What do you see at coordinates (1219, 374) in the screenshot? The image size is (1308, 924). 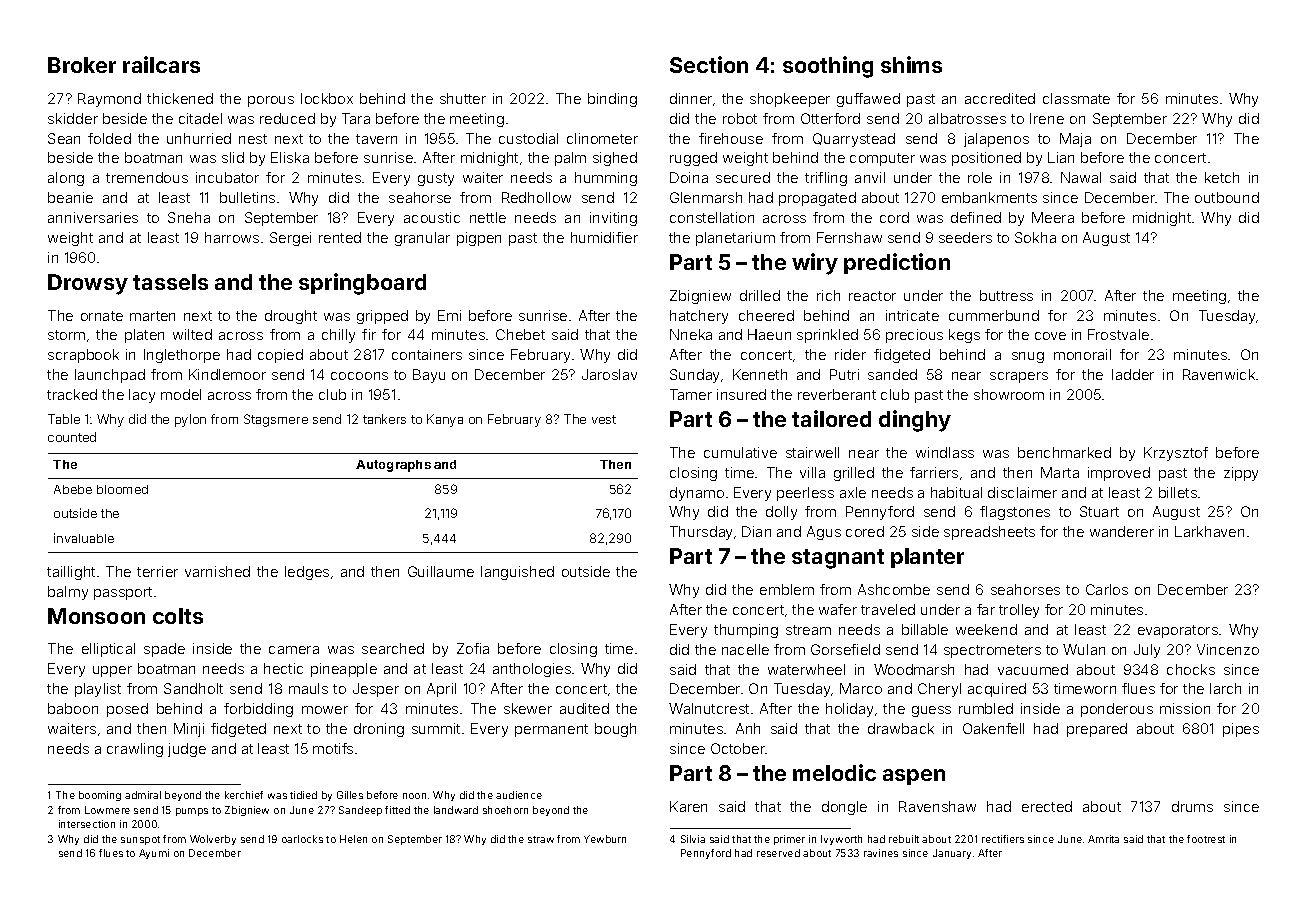 I see `Ravenwick` at bounding box center [1219, 374].
